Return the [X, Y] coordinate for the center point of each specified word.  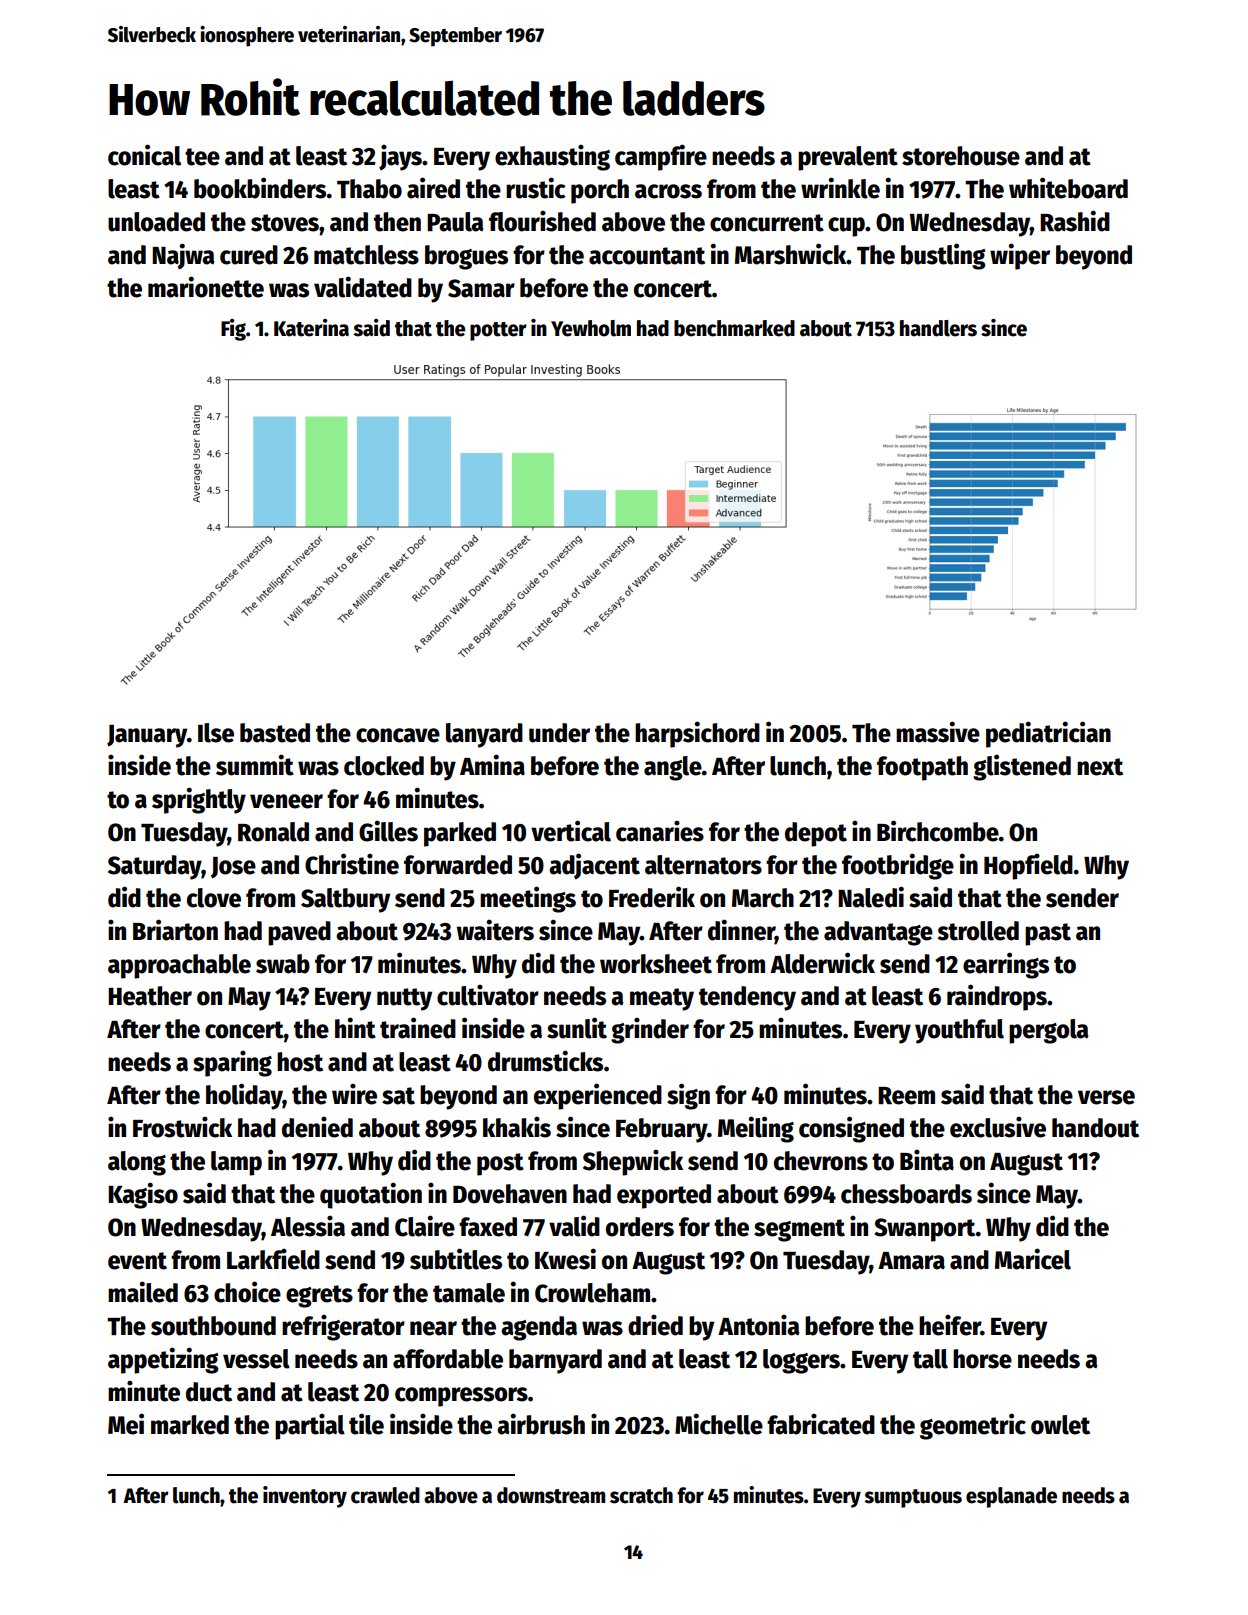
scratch [641, 1495]
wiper [1020, 256]
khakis [517, 1127]
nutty [404, 999]
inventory [305, 1497]
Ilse [216, 733]
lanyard [484, 735]
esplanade [1011, 1497]
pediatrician [1048, 734]
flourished [542, 221]
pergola [1049, 1031]
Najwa [183, 256]
